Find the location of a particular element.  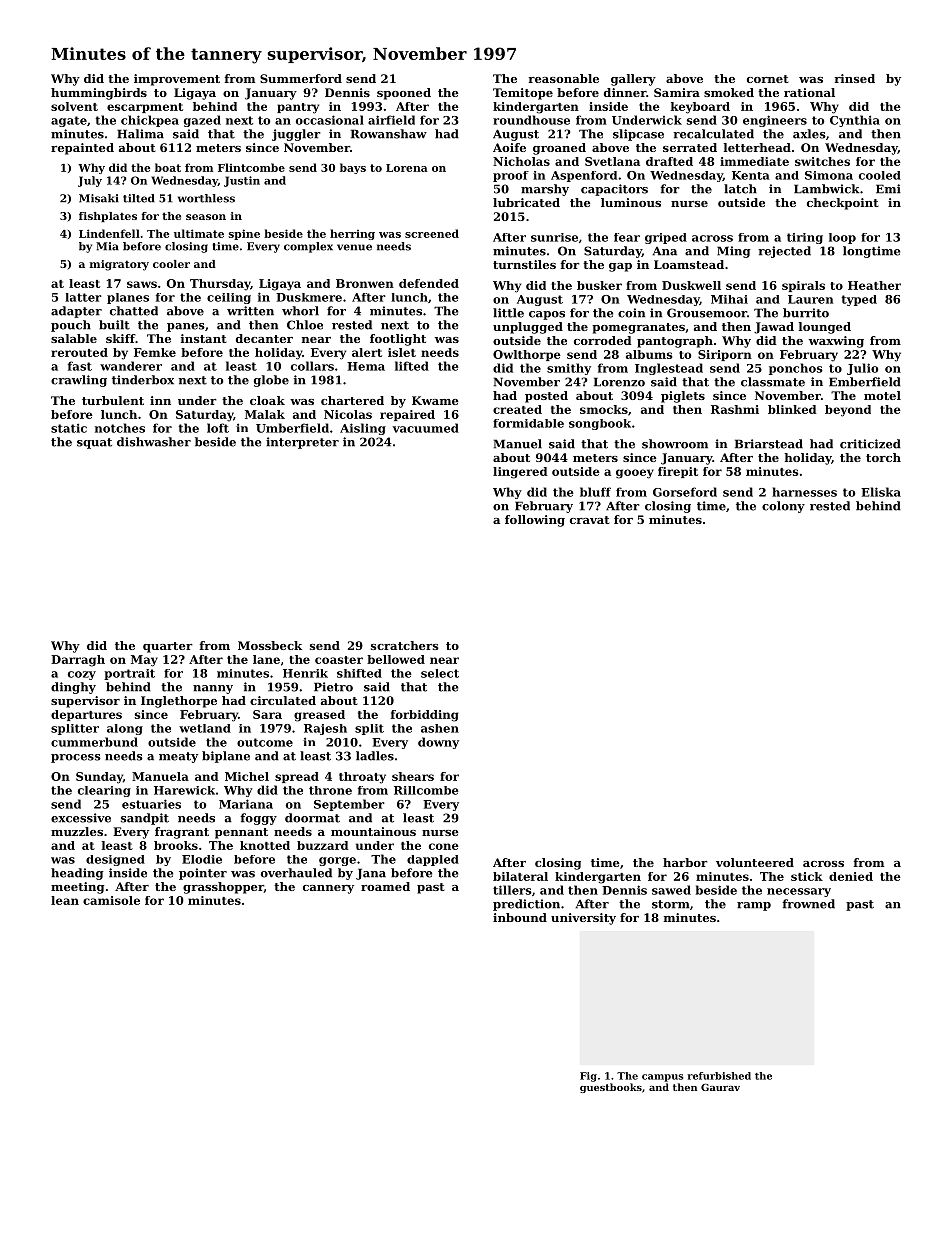

ashen is located at coordinates (440, 728).
